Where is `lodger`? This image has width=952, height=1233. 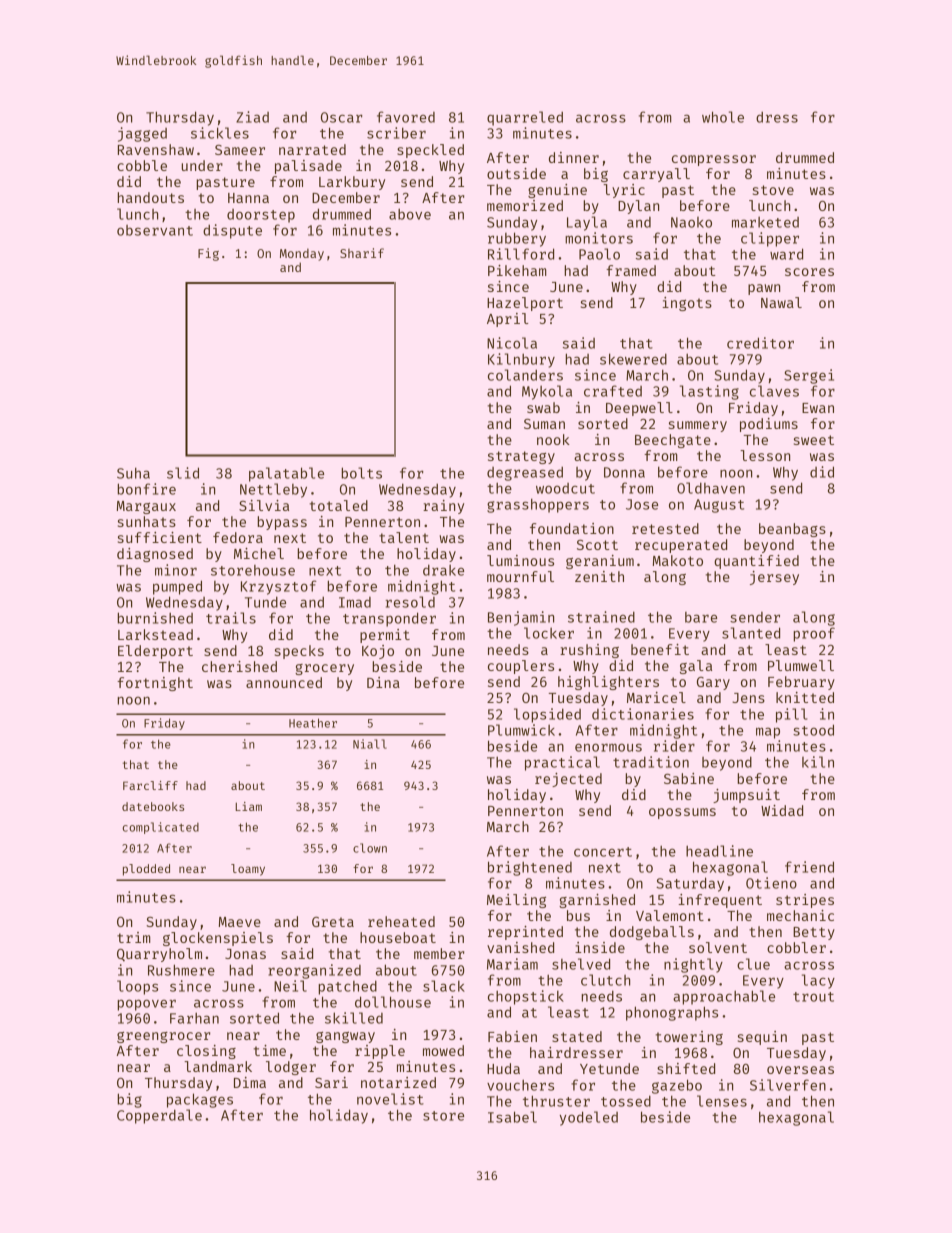 lodger is located at coordinates (291, 1068).
